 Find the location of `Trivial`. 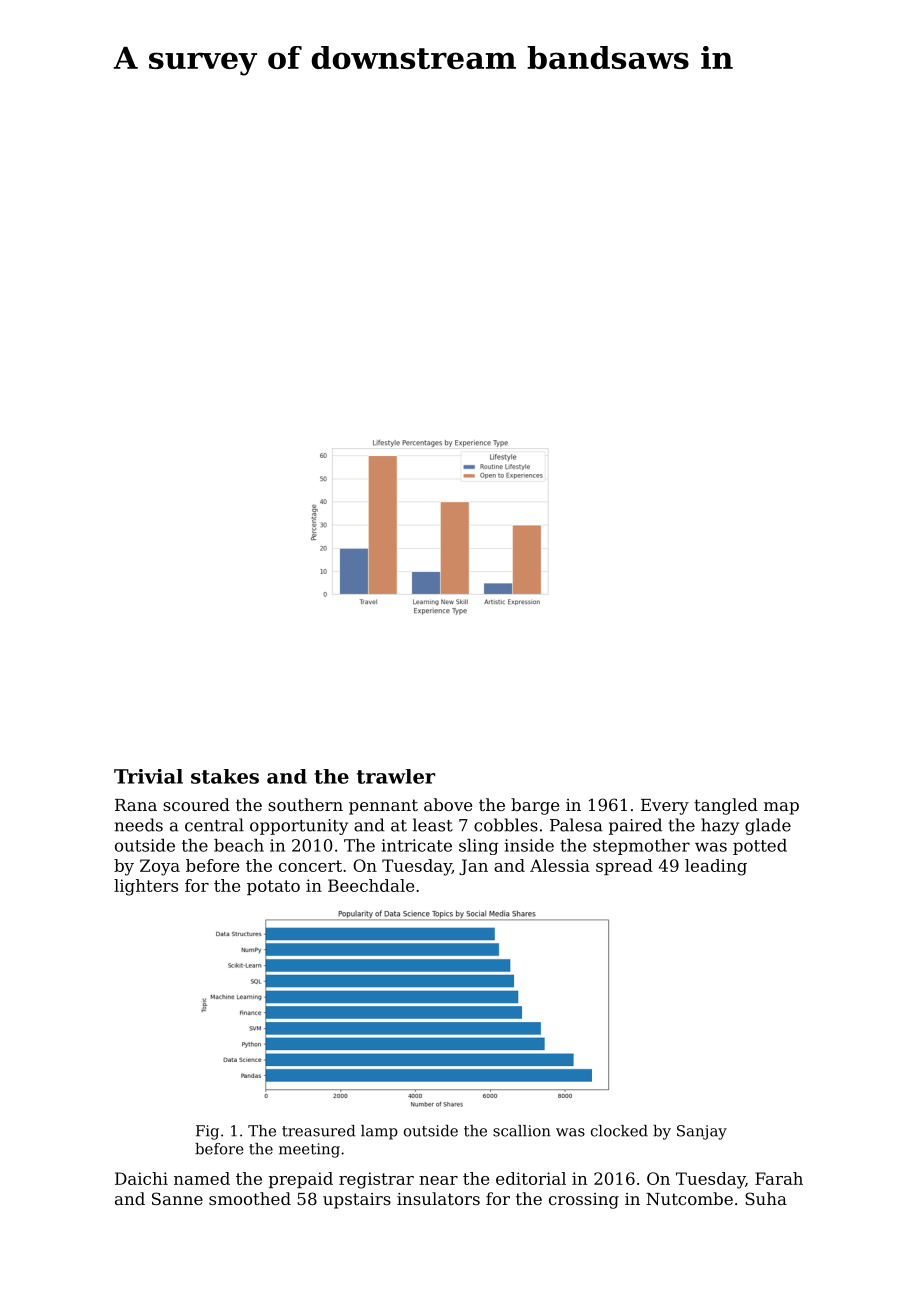

Trivial is located at coordinates (148, 776).
